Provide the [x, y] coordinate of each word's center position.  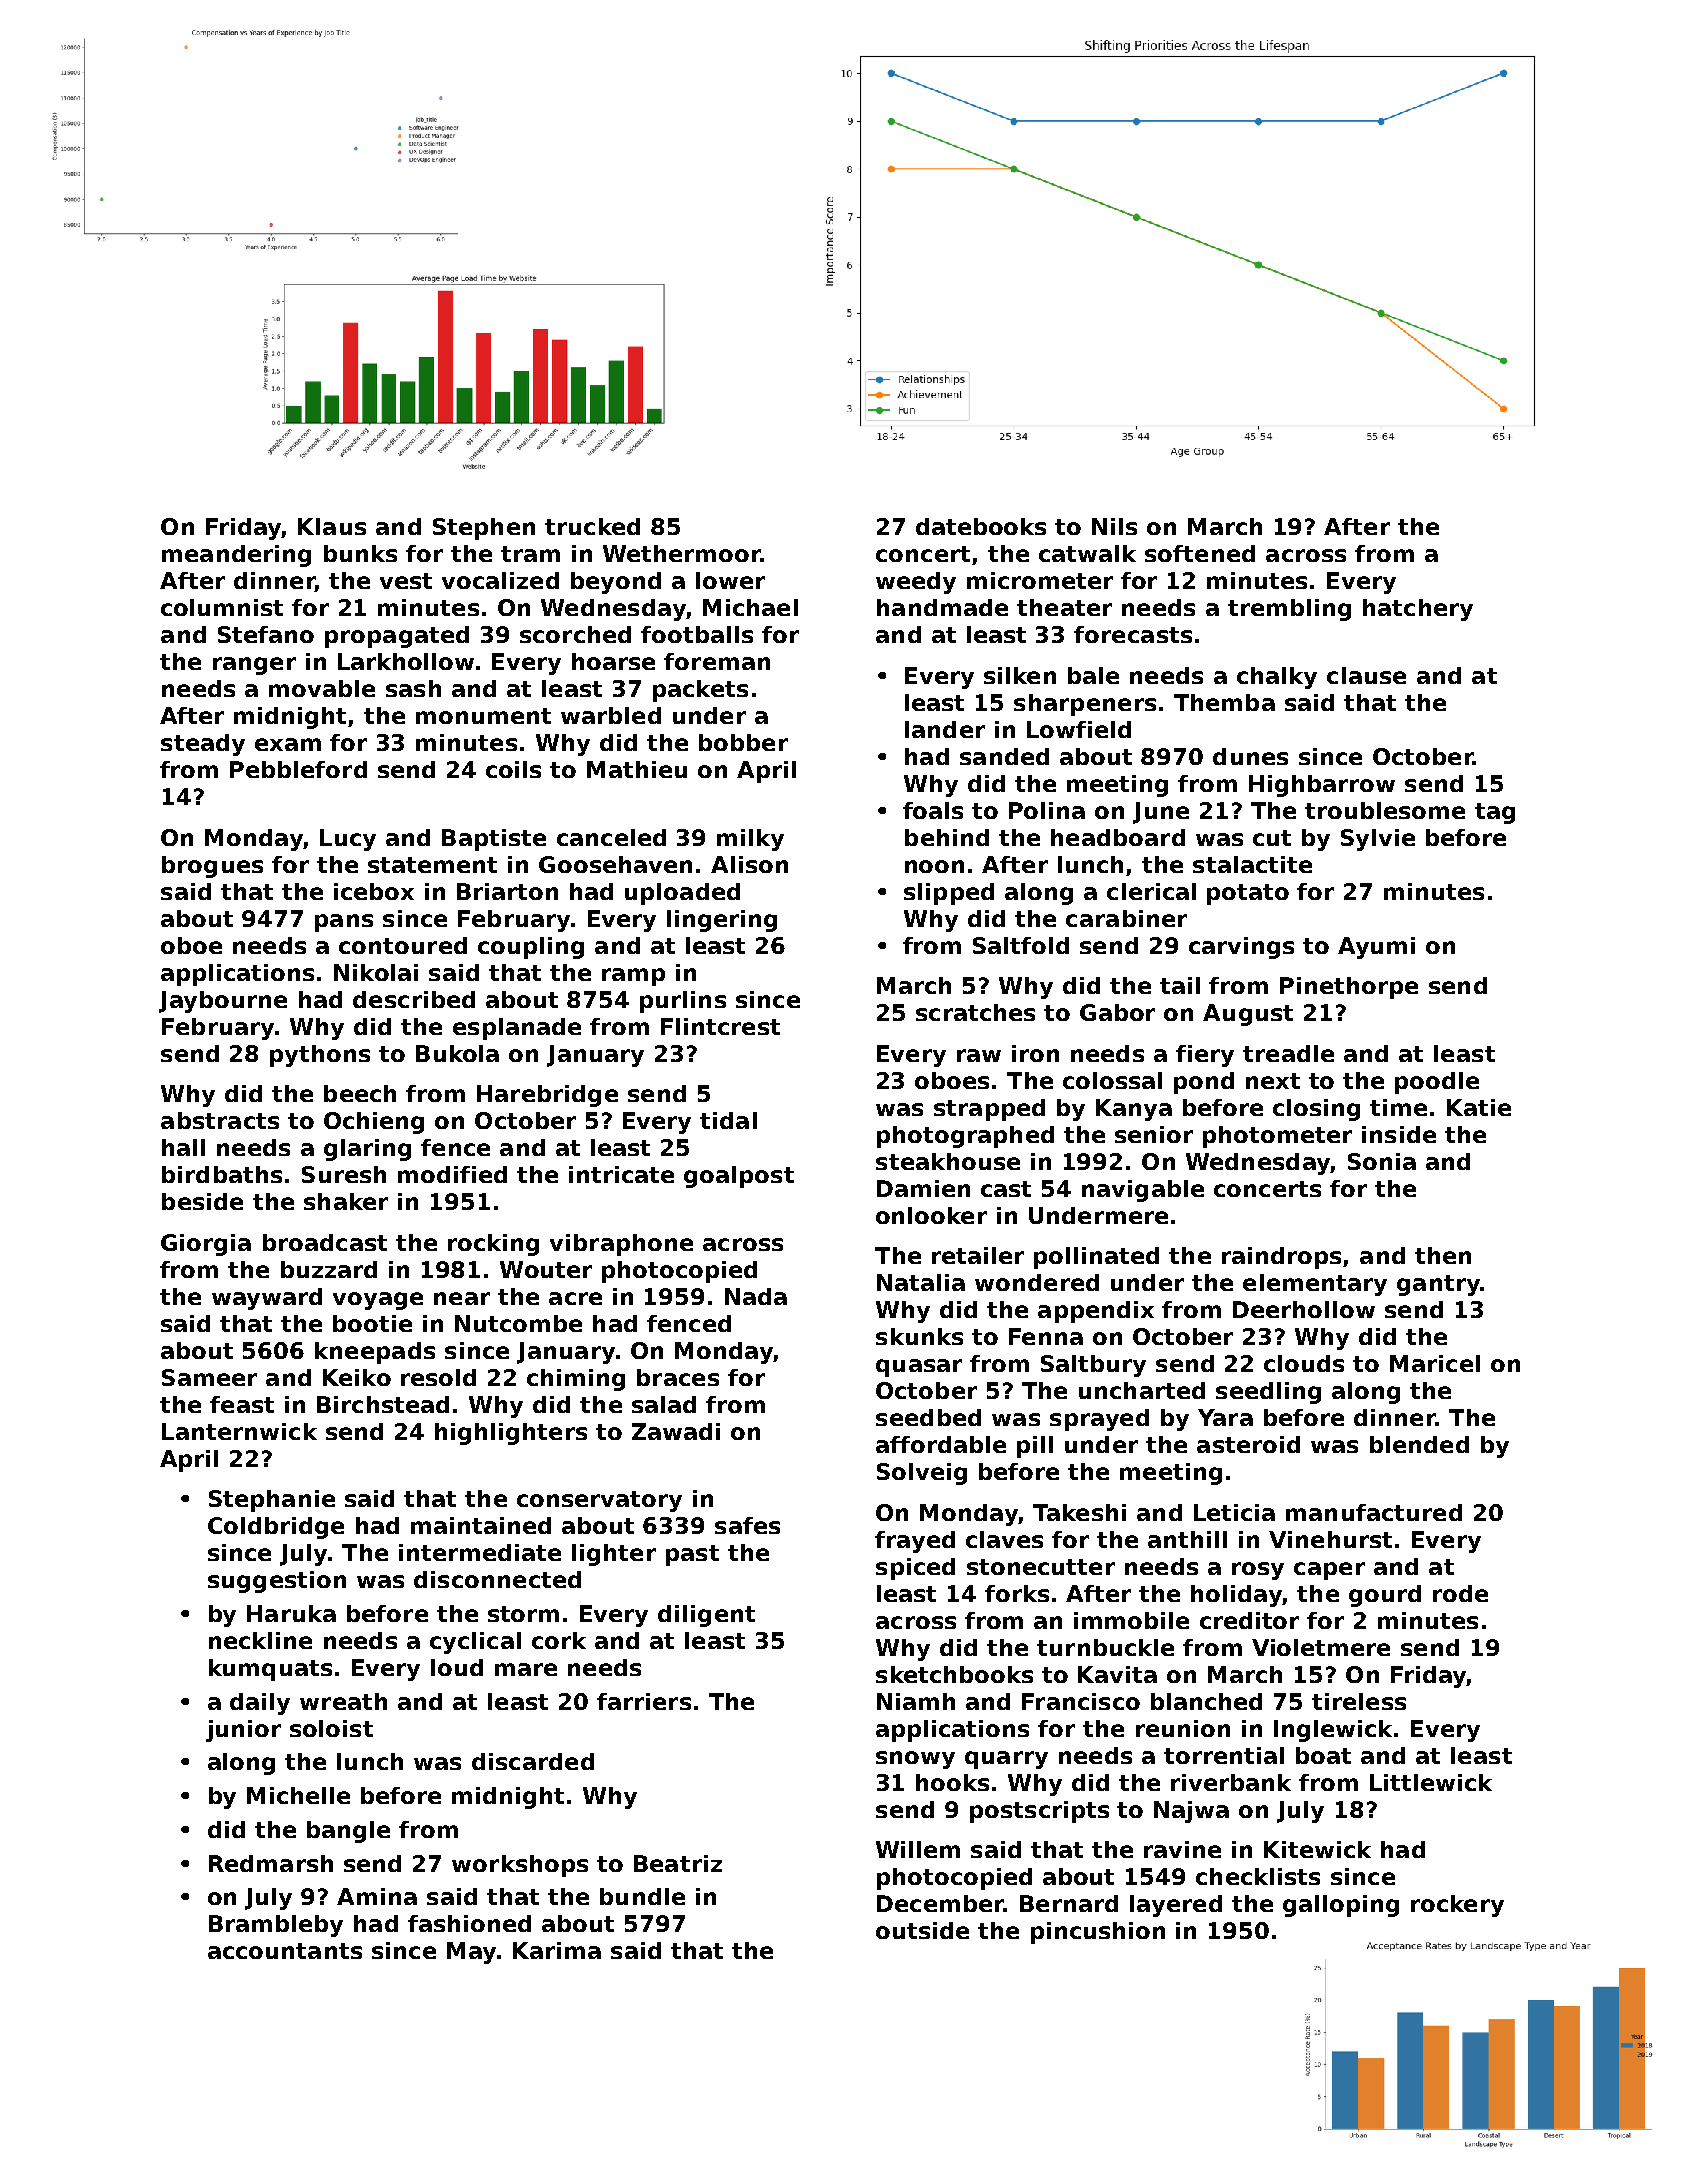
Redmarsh [271, 1863]
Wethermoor [682, 553]
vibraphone [621, 1245]
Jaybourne [223, 1002]
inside [1399, 1134]
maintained [481, 1525]
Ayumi [1376, 948]
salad [664, 1404]
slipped [949, 894]
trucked [592, 526]
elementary [1315, 1285]
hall [183, 1147]
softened [1200, 553]
